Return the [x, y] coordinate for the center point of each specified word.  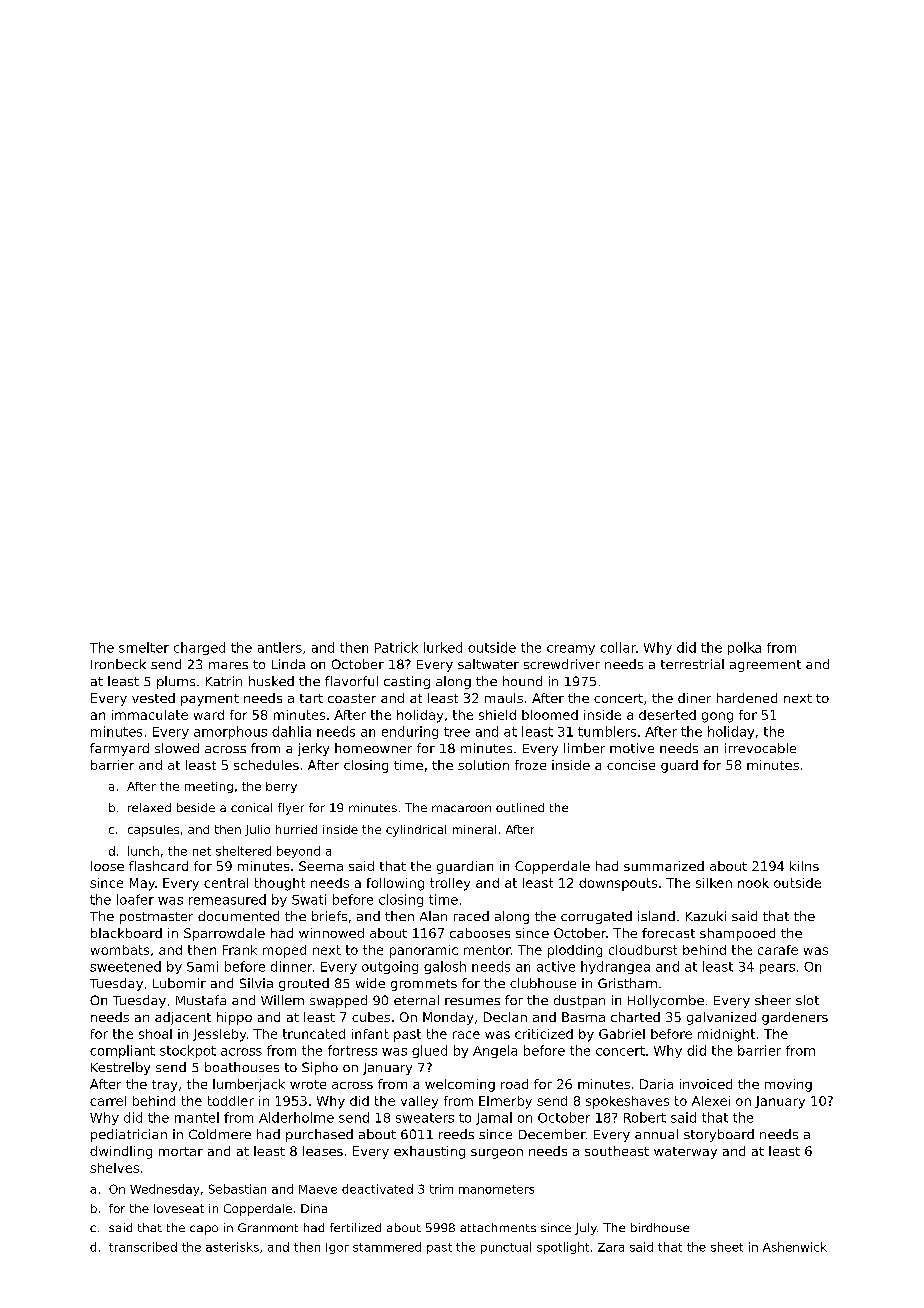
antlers [280, 647]
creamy [571, 650]
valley [419, 1102]
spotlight [563, 1248]
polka [744, 648]
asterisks [232, 1247]
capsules [153, 831]
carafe [778, 950]
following [395, 884]
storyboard [719, 1135]
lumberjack [249, 1085]
